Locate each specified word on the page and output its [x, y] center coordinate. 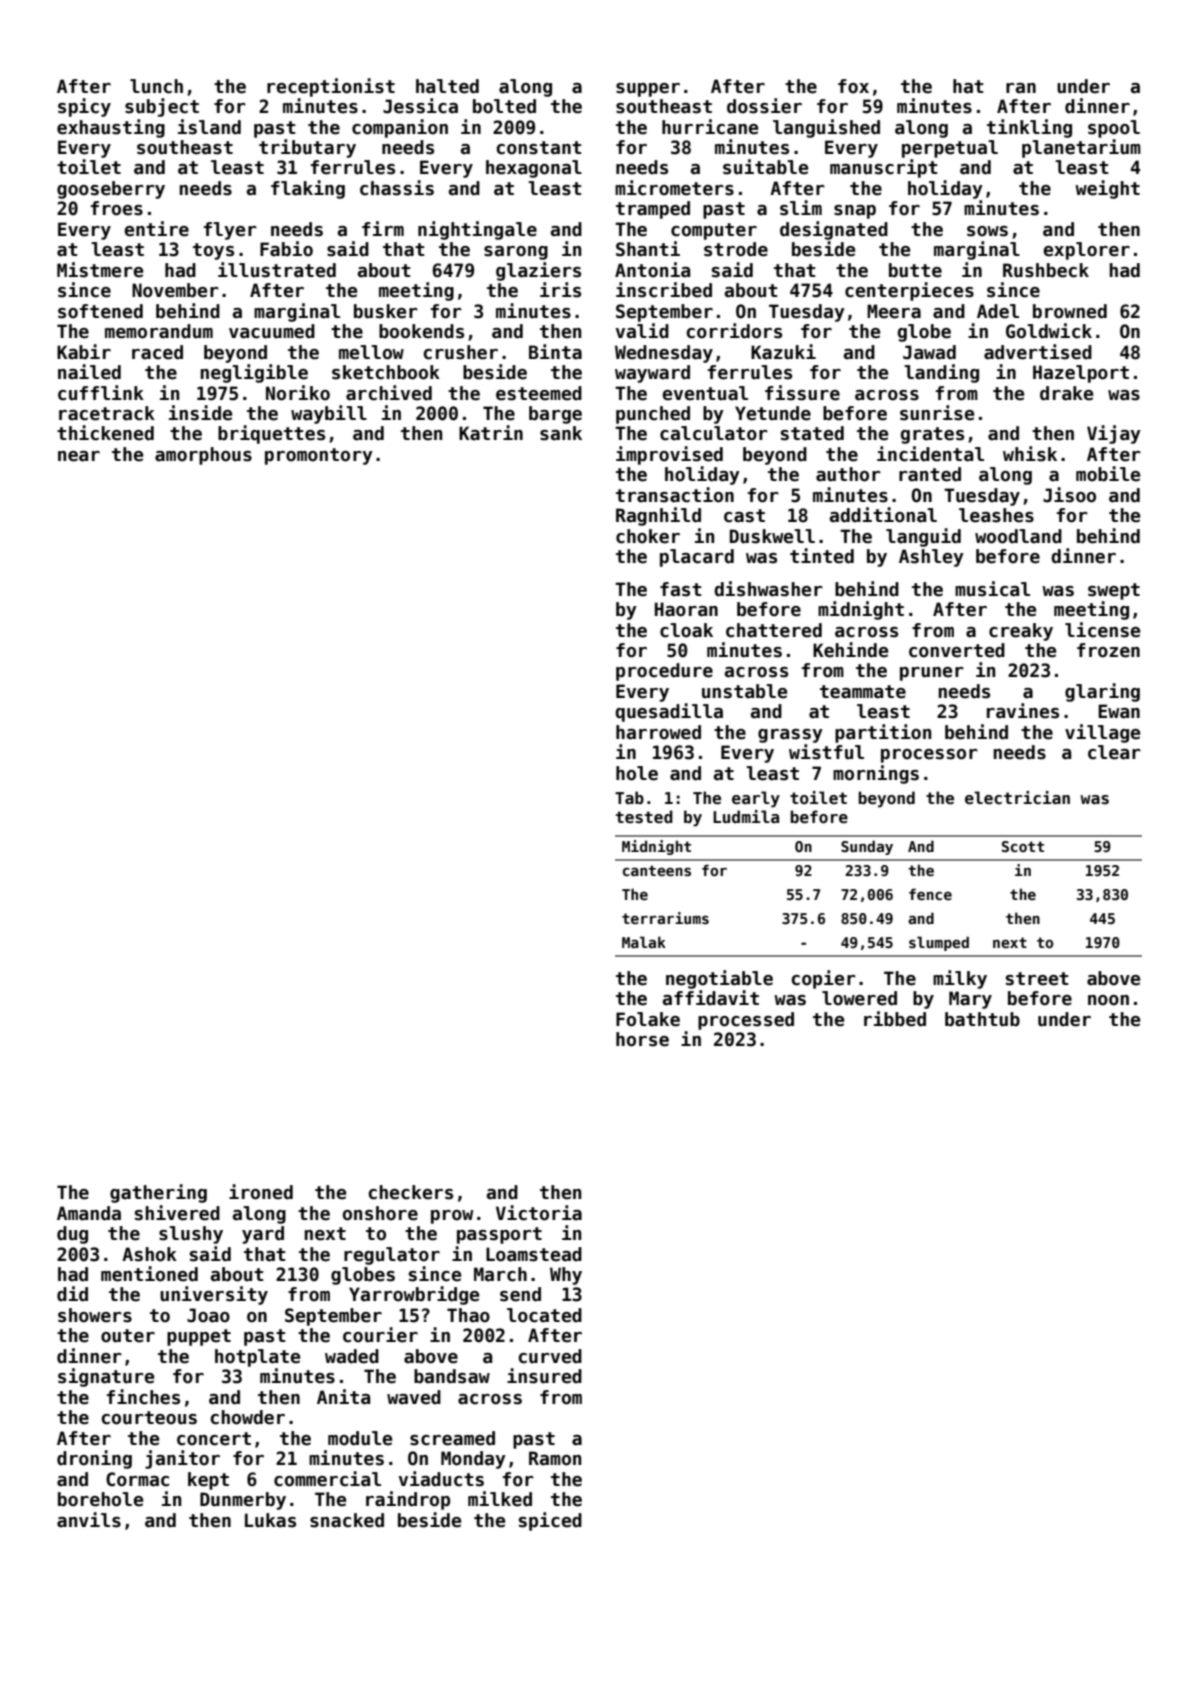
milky [960, 979]
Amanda [89, 1213]
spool [1114, 129]
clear [1114, 752]
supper [648, 90]
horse [642, 1039]
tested [644, 817]
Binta [555, 352]
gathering [158, 1193]
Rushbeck [1046, 270]
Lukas [270, 1520]
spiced [550, 1521]
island [209, 127]
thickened [105, 433]
